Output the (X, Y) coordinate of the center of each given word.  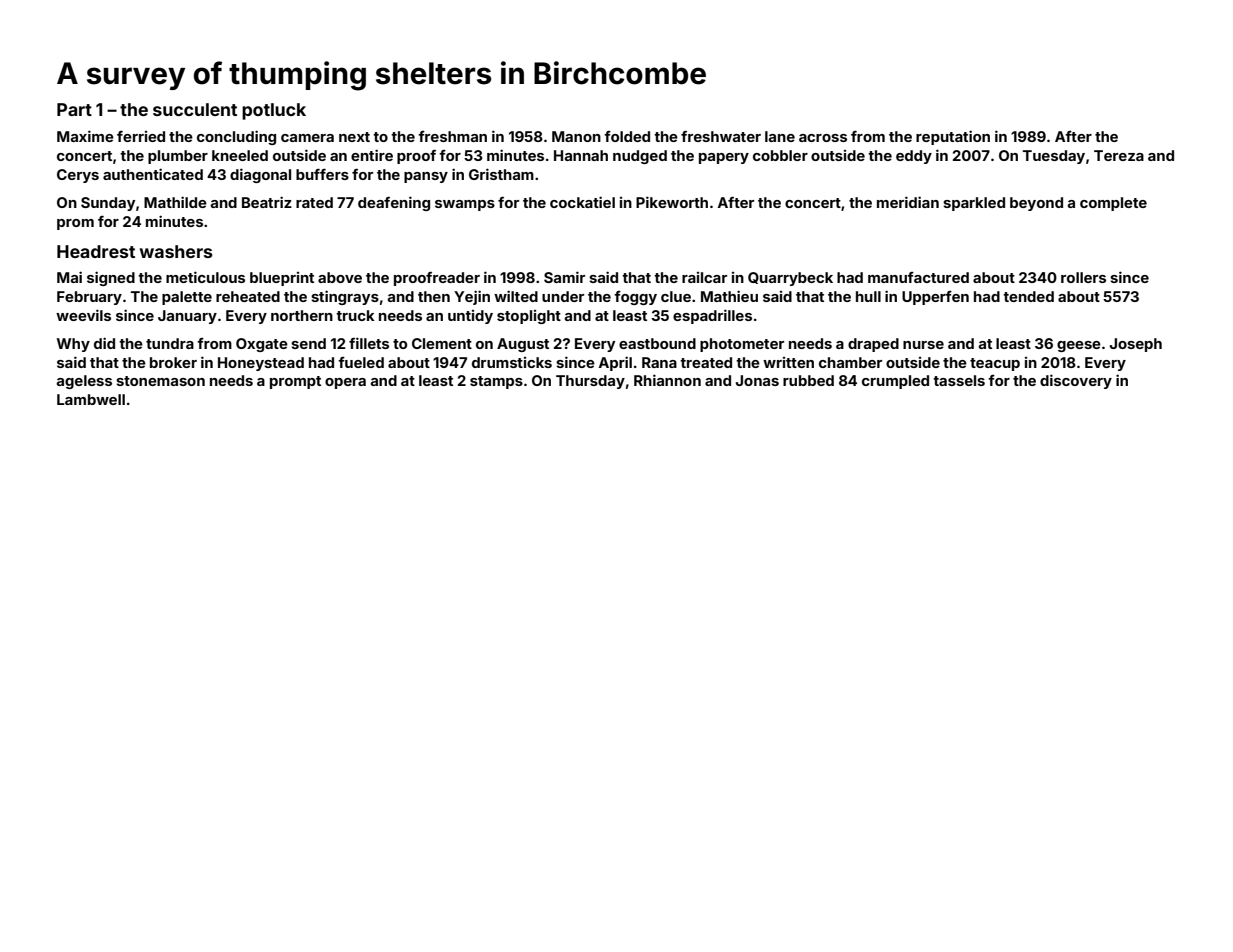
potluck (274, 111)
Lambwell (91, 399)
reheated (248, 296)
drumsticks (512, 362)
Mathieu (729, 296)
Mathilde (175, 202)
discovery (1076, 381)
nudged (640, 157)
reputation (953, 137)
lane (780, 136)
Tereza (1119, 155)
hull (868, 296)
